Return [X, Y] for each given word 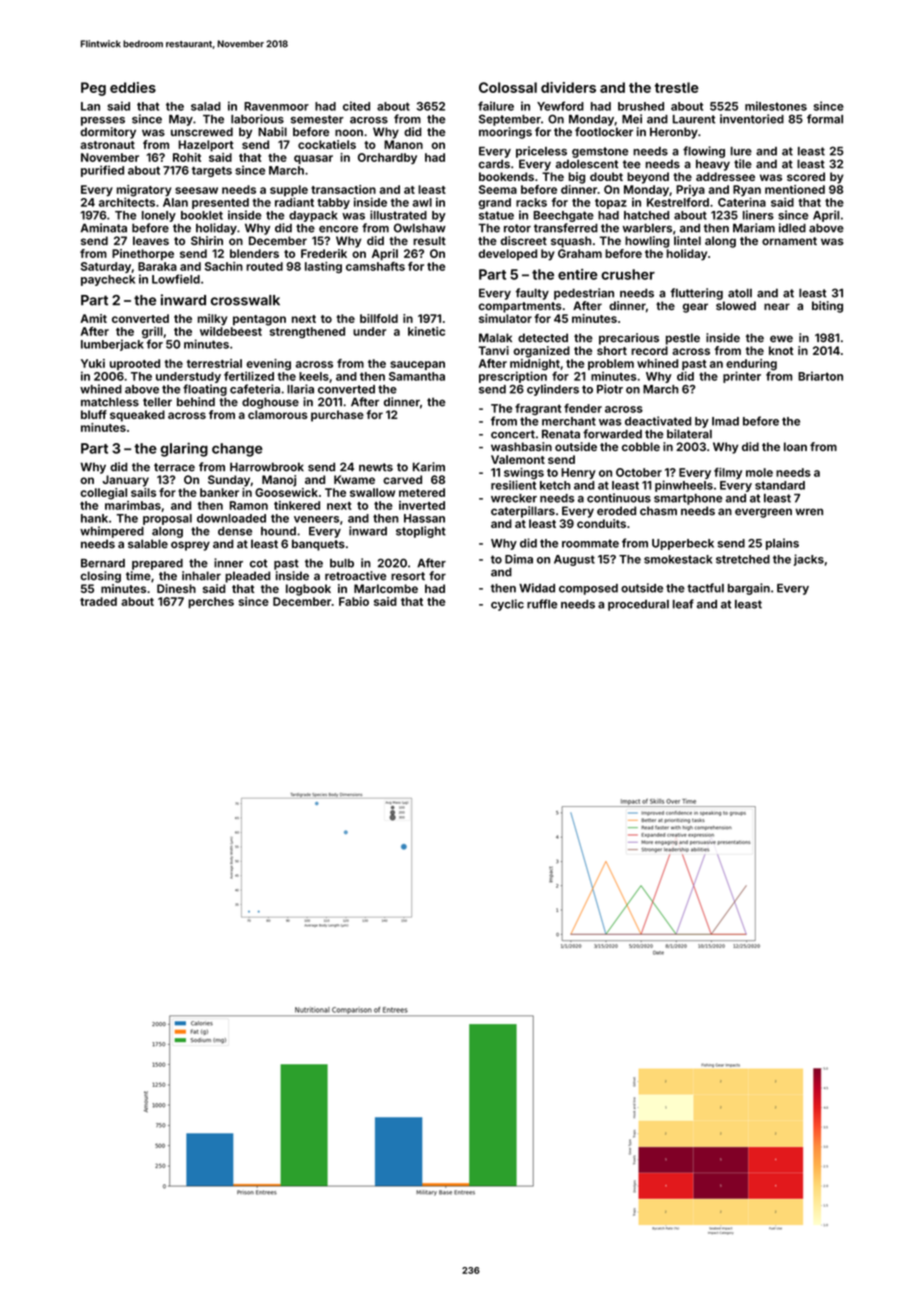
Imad [725, 421]
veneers [316, 519]
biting [827, 307]
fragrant [538, 409]
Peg [93, 89]
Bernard [103, 563]
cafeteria [255, 389]
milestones [776, 106]
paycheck [108, 280]
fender [583, 408]
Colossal [508, 87]
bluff [94, 414]
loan [795, 446]
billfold [379, 318]
